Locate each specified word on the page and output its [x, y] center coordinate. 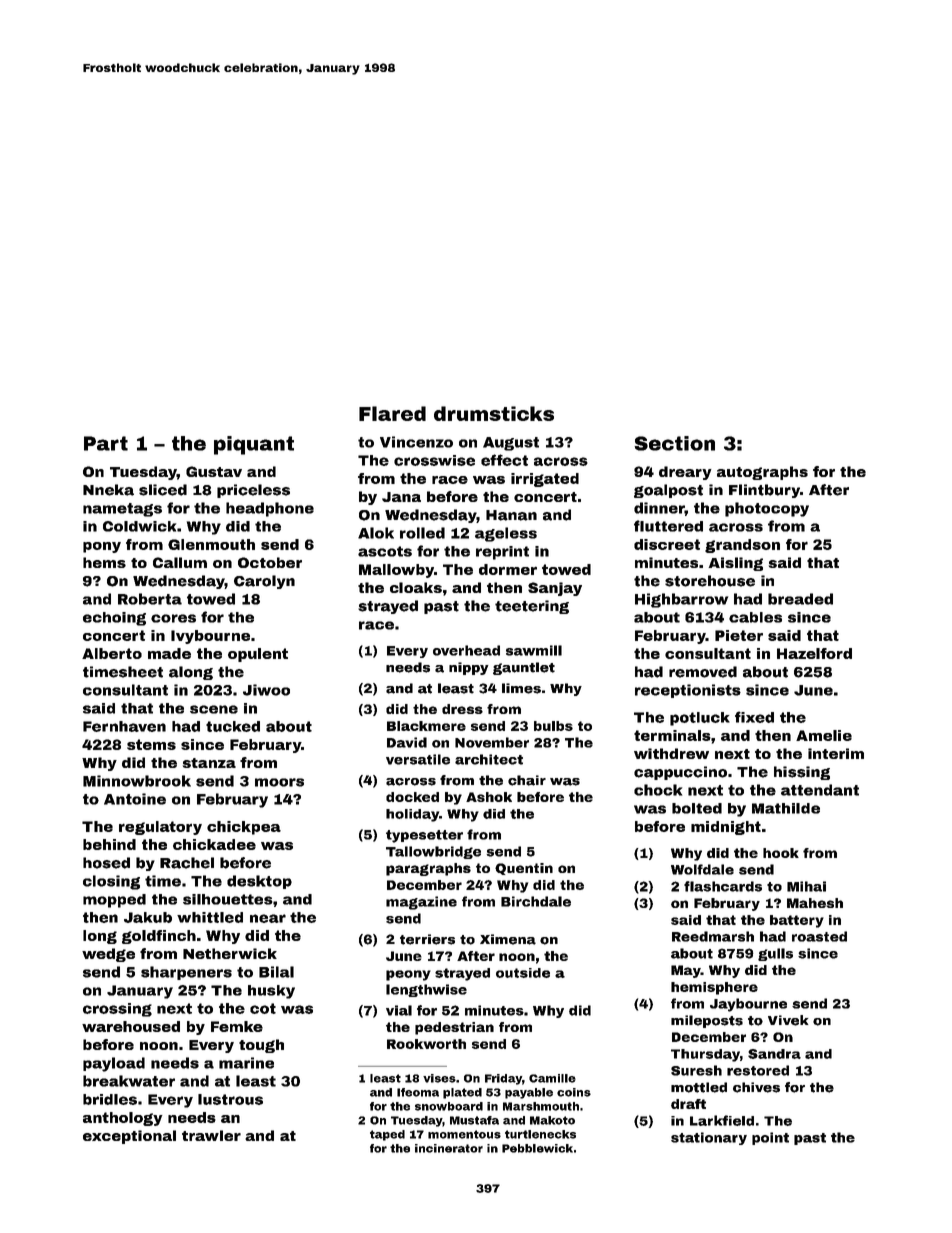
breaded [800, 599]
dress [462, 709]
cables [755, 617]
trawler [211, 1135]
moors [279, 782]
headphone [270, 509]
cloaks [416, 587]
